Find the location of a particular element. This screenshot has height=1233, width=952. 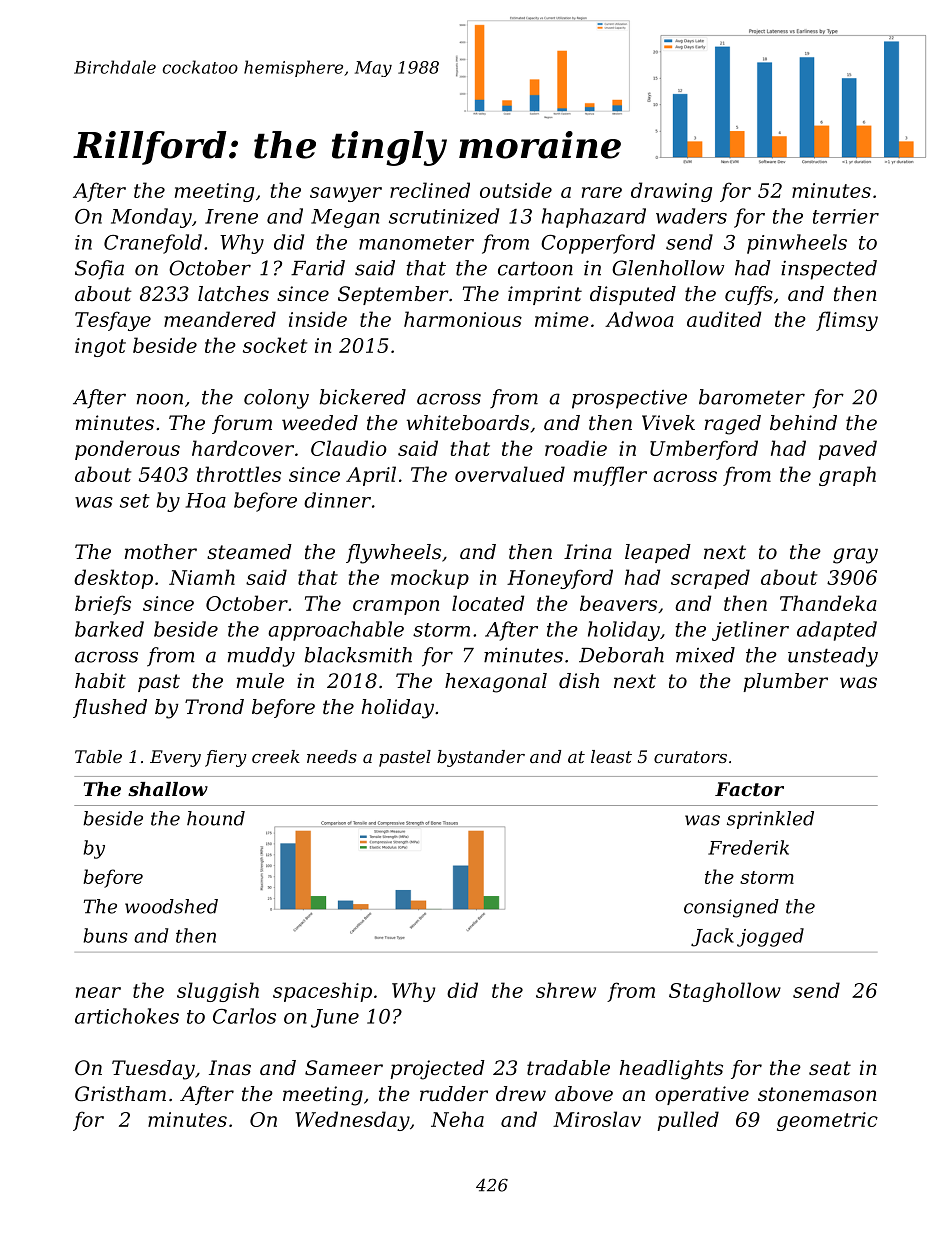

Gristham is located at coordinates (120, 1094).
